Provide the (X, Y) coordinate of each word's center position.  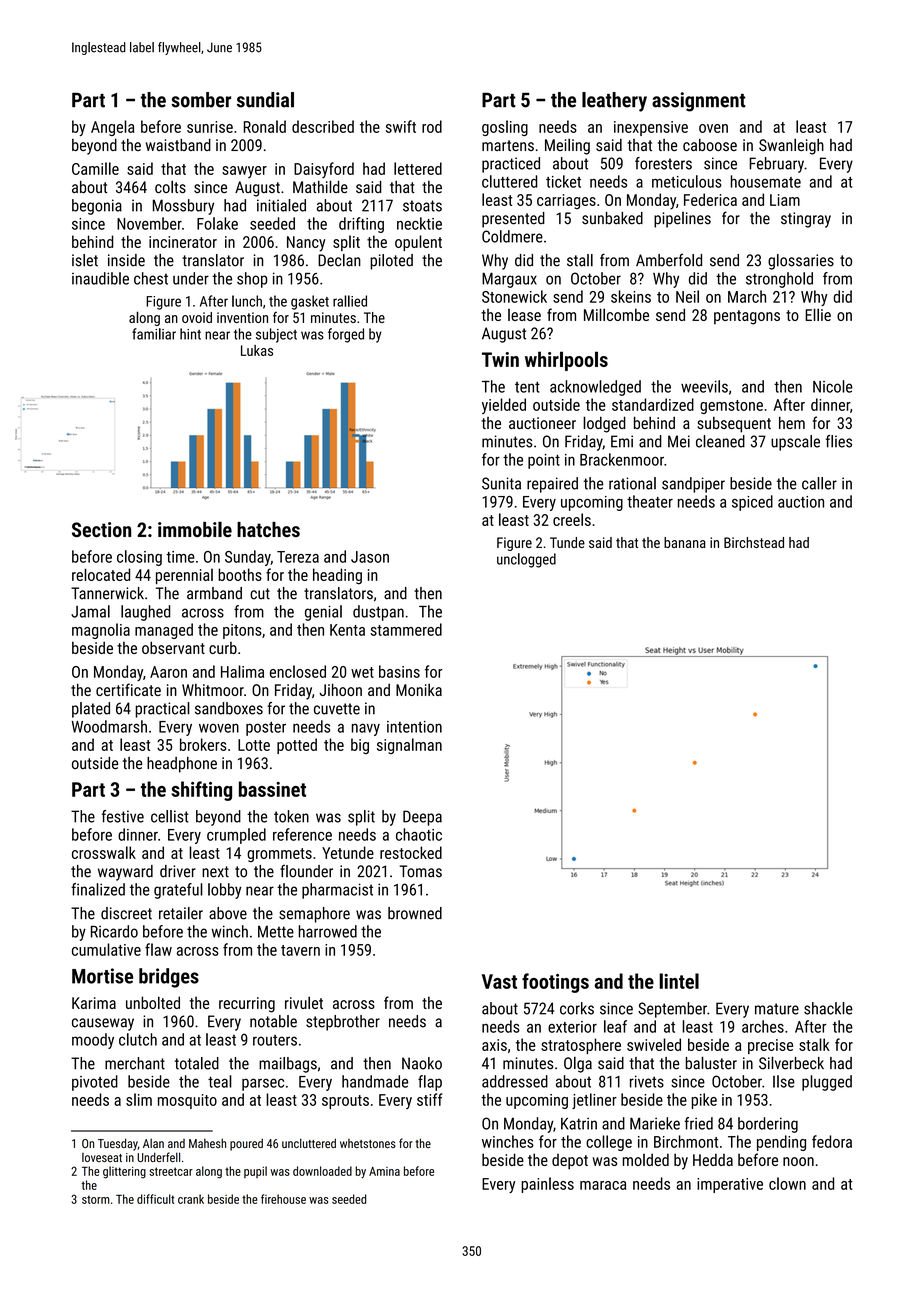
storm (95, 1199)
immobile (195, 529)
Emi (622, 441)
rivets (647, 1081)
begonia (97, 207)
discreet (126, 913)
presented (513, 220)
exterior (572, 1027)
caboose (710, 145)
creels (572, 519)
